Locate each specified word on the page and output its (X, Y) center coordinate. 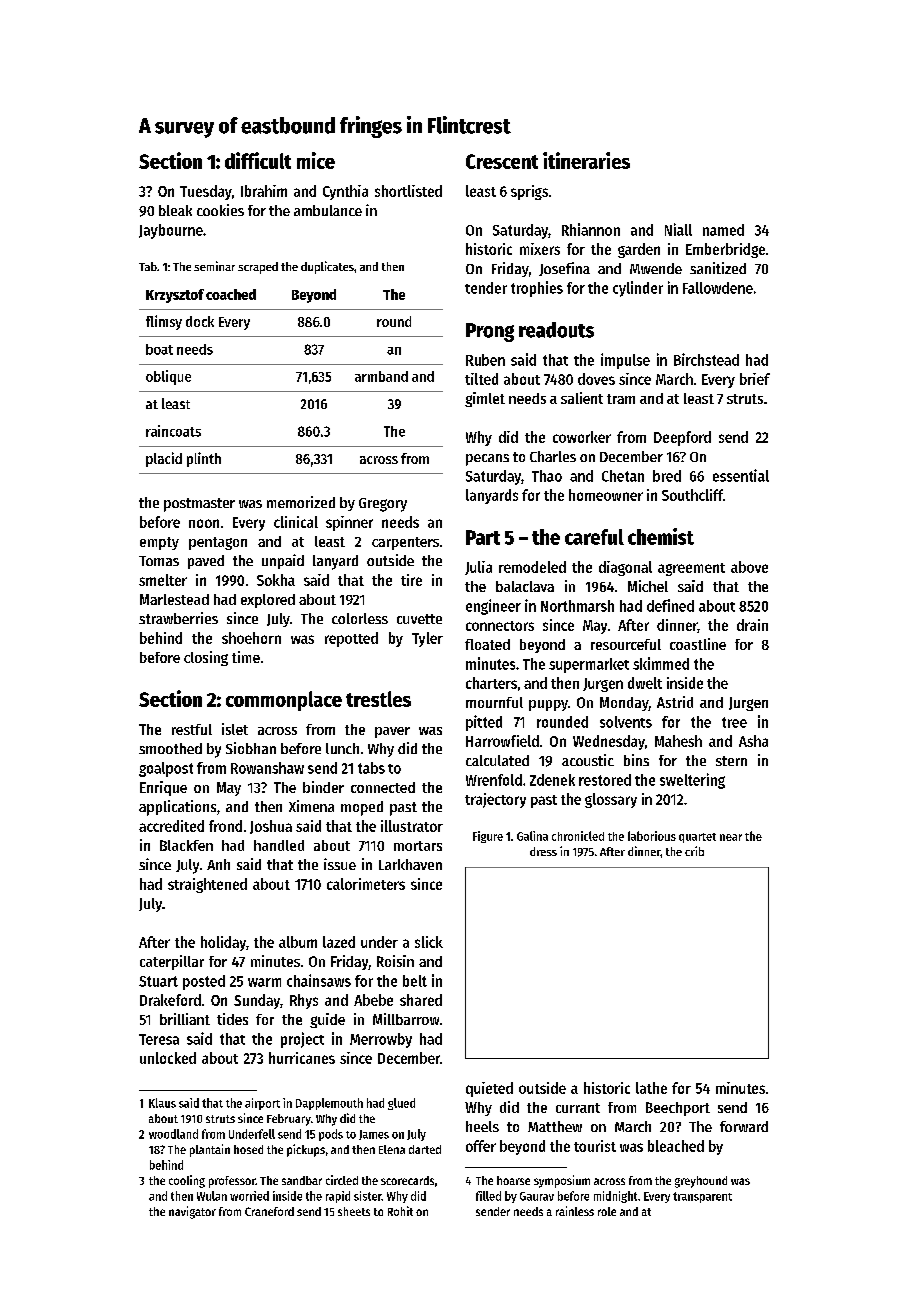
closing (206, 658)
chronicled (578, 836)
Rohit (400, 1211)
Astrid (675, 702)
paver (392, 732)
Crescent (502, 161)
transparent (702, 1197)
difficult (258, 160)
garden (639, 250)
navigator (192, 1212)
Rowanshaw (267, 768)
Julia (478, 568)
